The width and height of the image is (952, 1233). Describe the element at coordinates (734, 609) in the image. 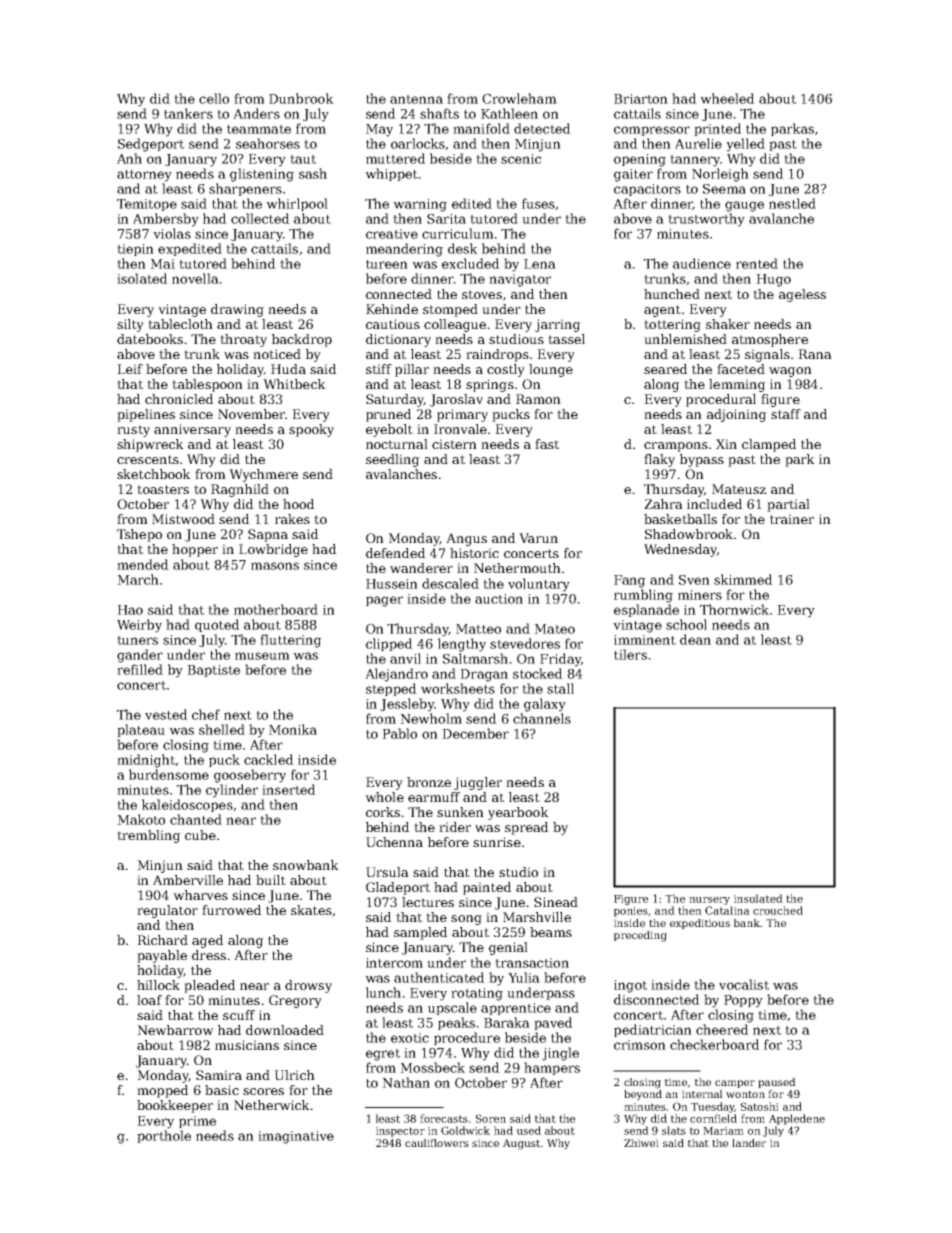

I see `Thornwick` at that location.
